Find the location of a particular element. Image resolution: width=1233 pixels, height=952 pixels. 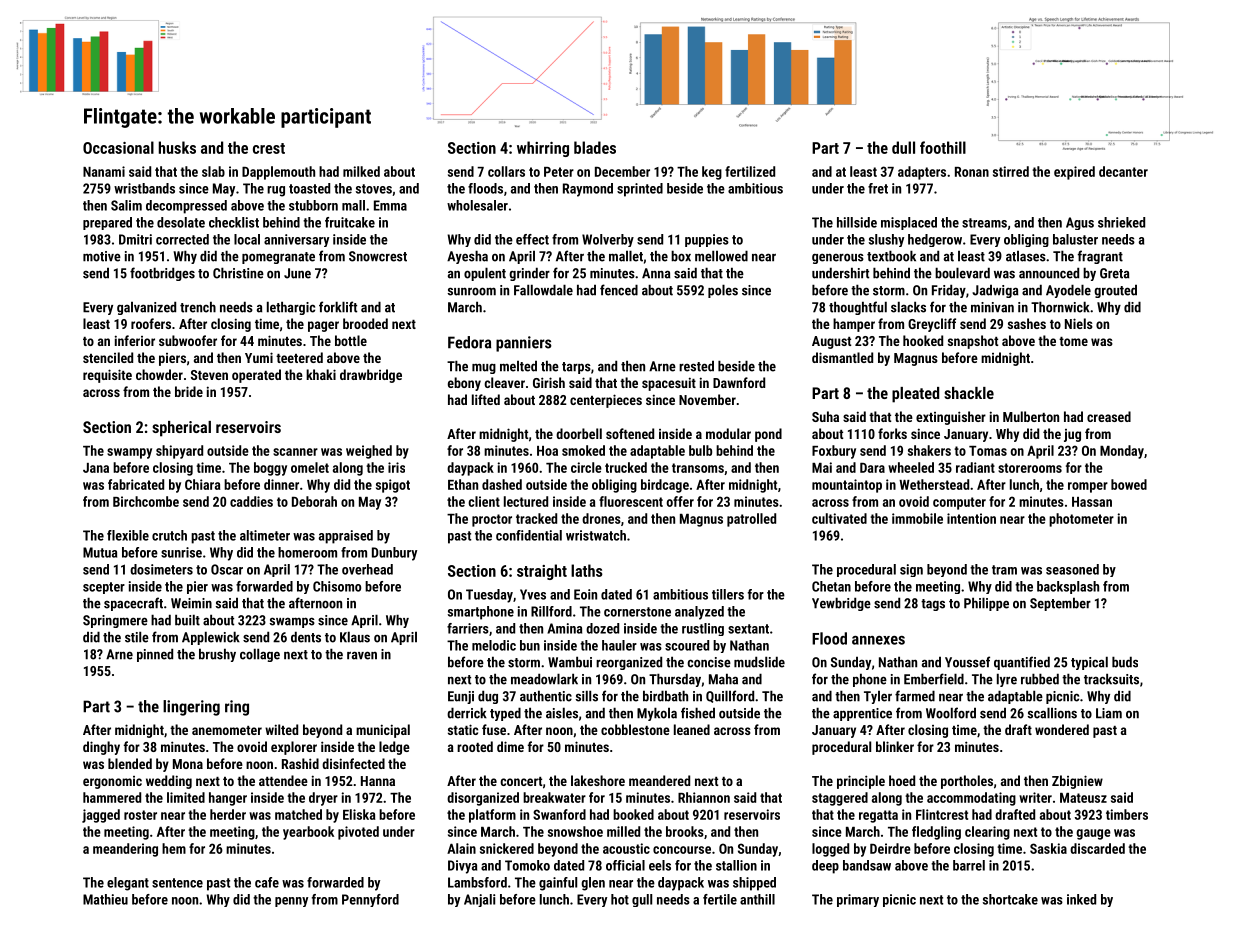

tracked is located at coordinates (536, 518).
